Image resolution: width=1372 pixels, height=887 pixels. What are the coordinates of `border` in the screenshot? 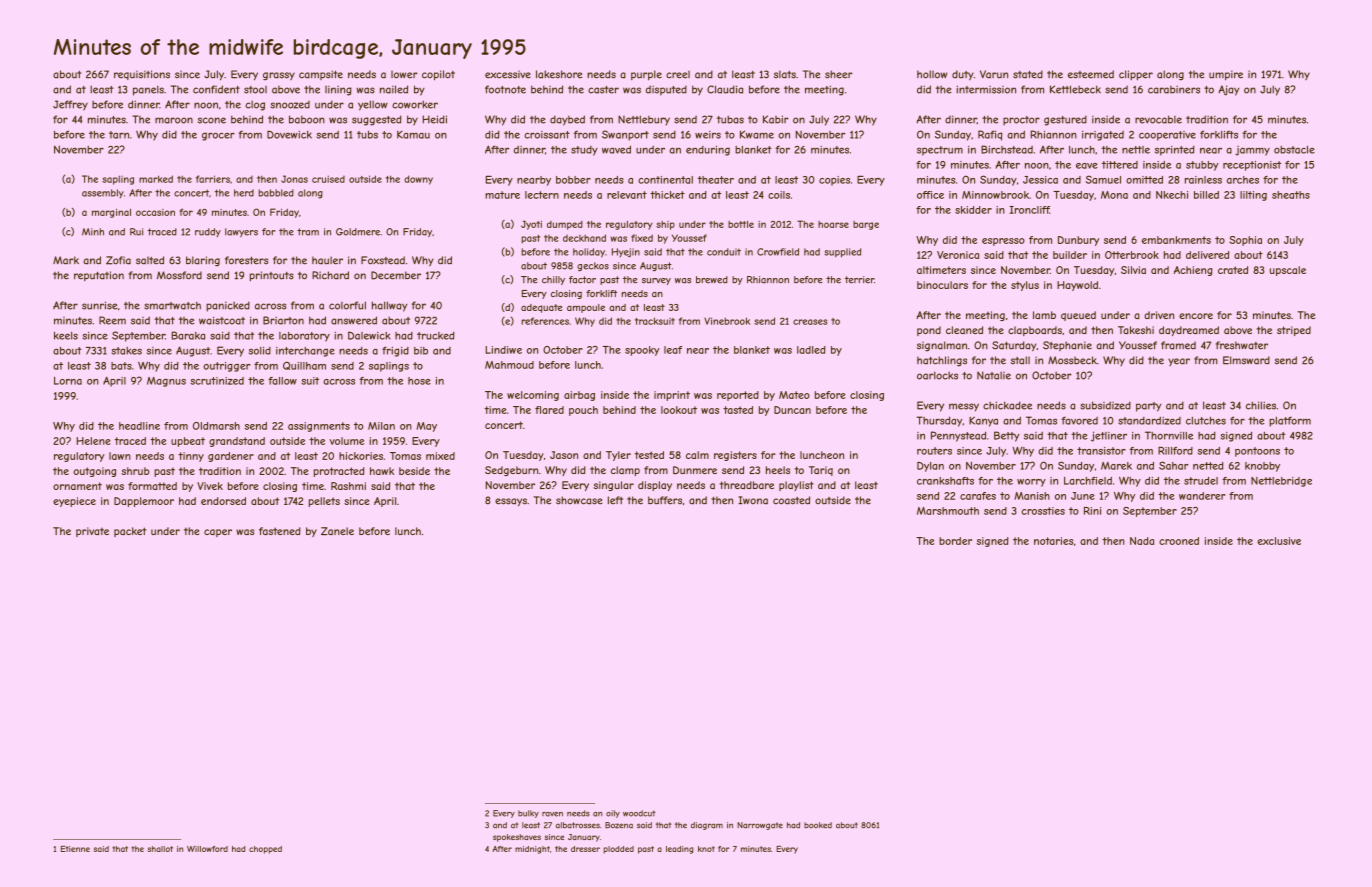 It's located at (955, 541).
